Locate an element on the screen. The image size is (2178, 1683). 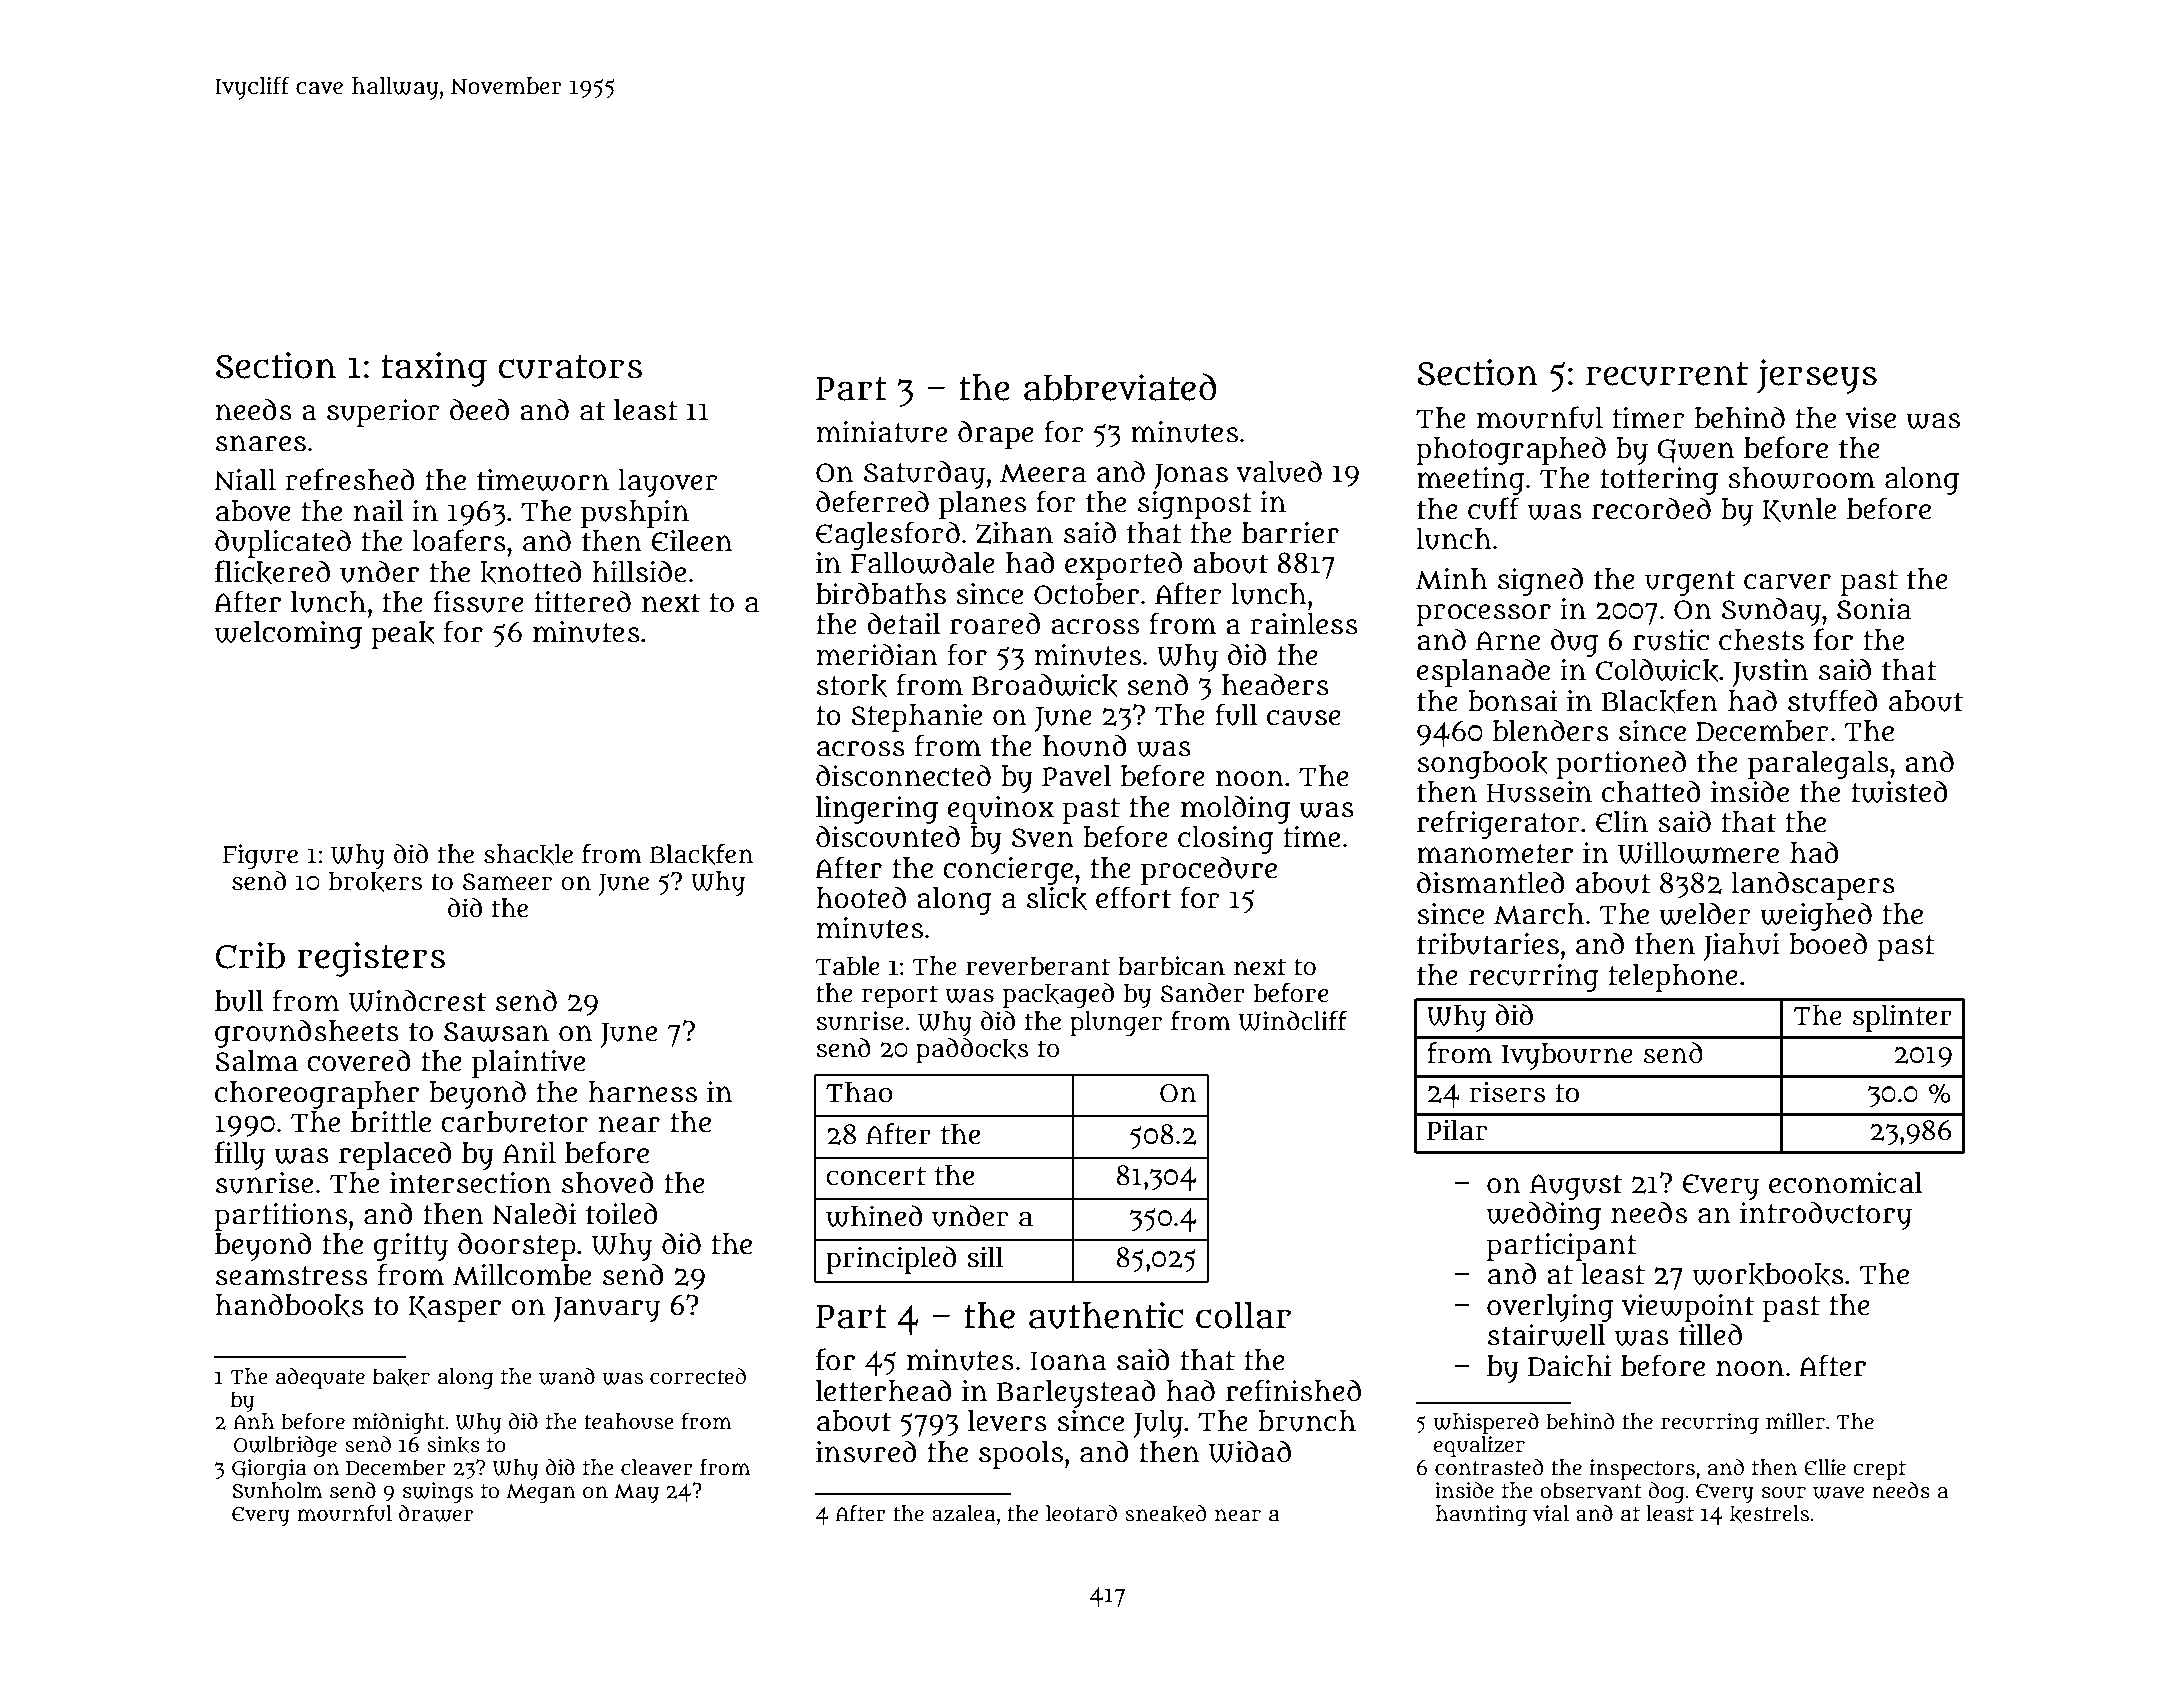
curators is located at coordinates (570, 367).
